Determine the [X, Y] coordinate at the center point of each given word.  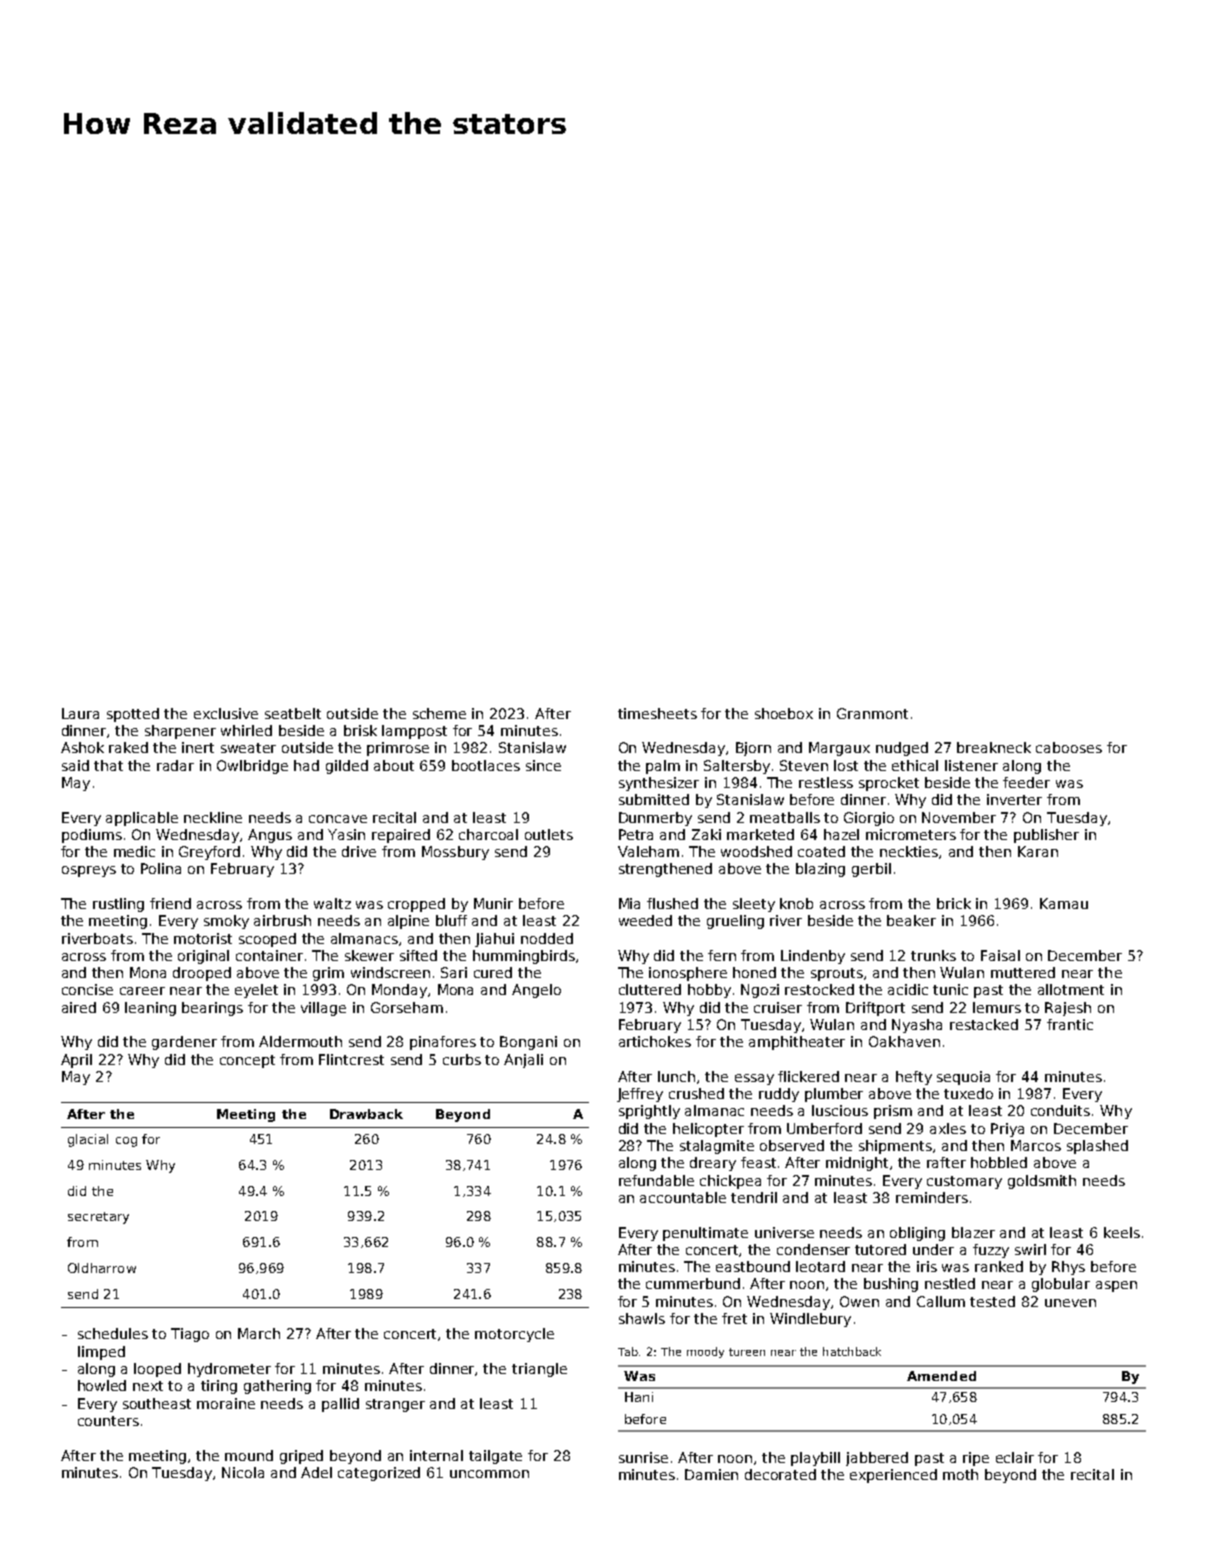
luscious [840, 1110]
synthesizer [659, 784]
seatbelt [293, 713]
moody [705, 1352]
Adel [316, 1472]
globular [1061, 1285]
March [259, 1333]
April [76, 1061]
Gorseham [407, 1007]
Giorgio [869, 819]
